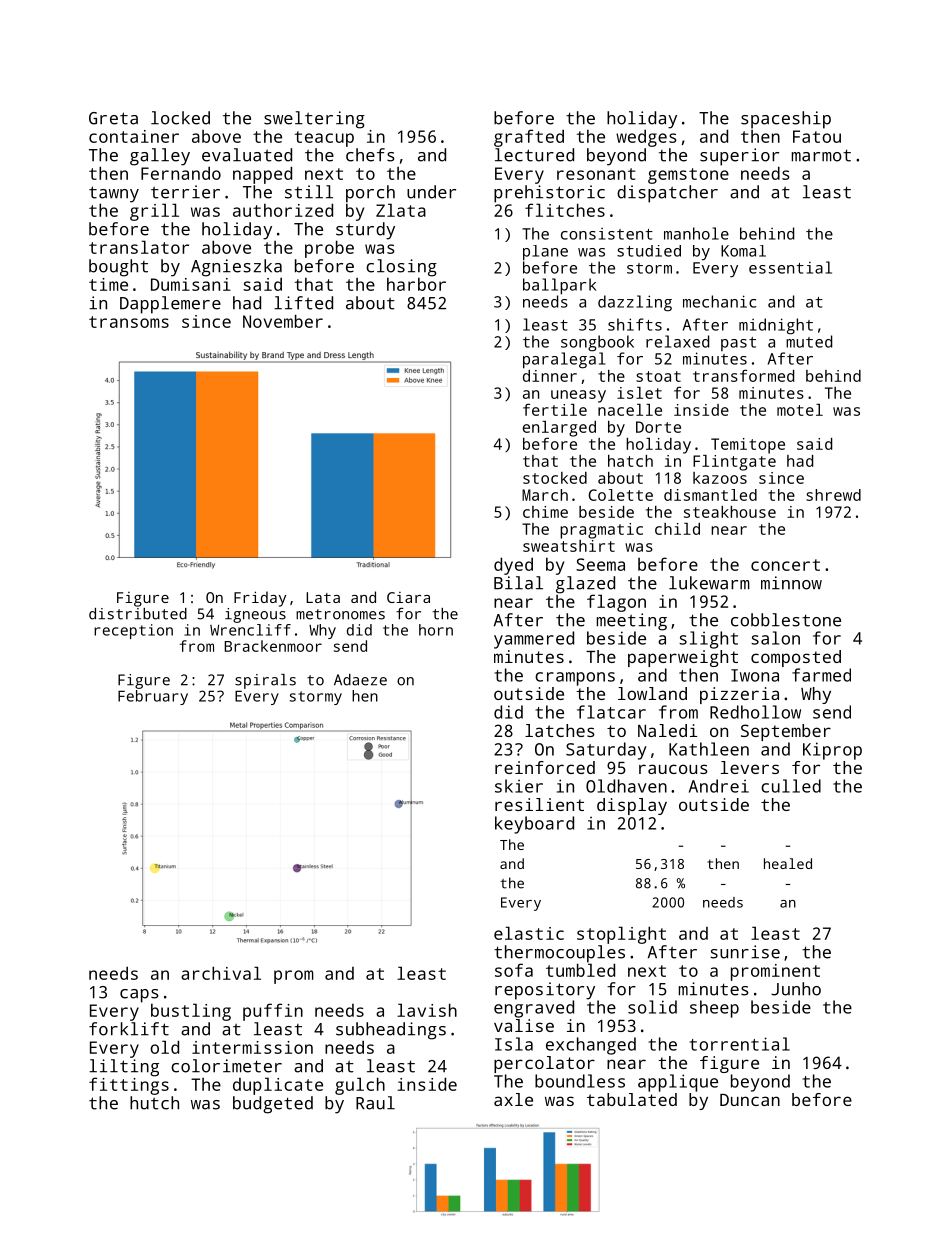  I want to click on wedges, so click(646, 138).
